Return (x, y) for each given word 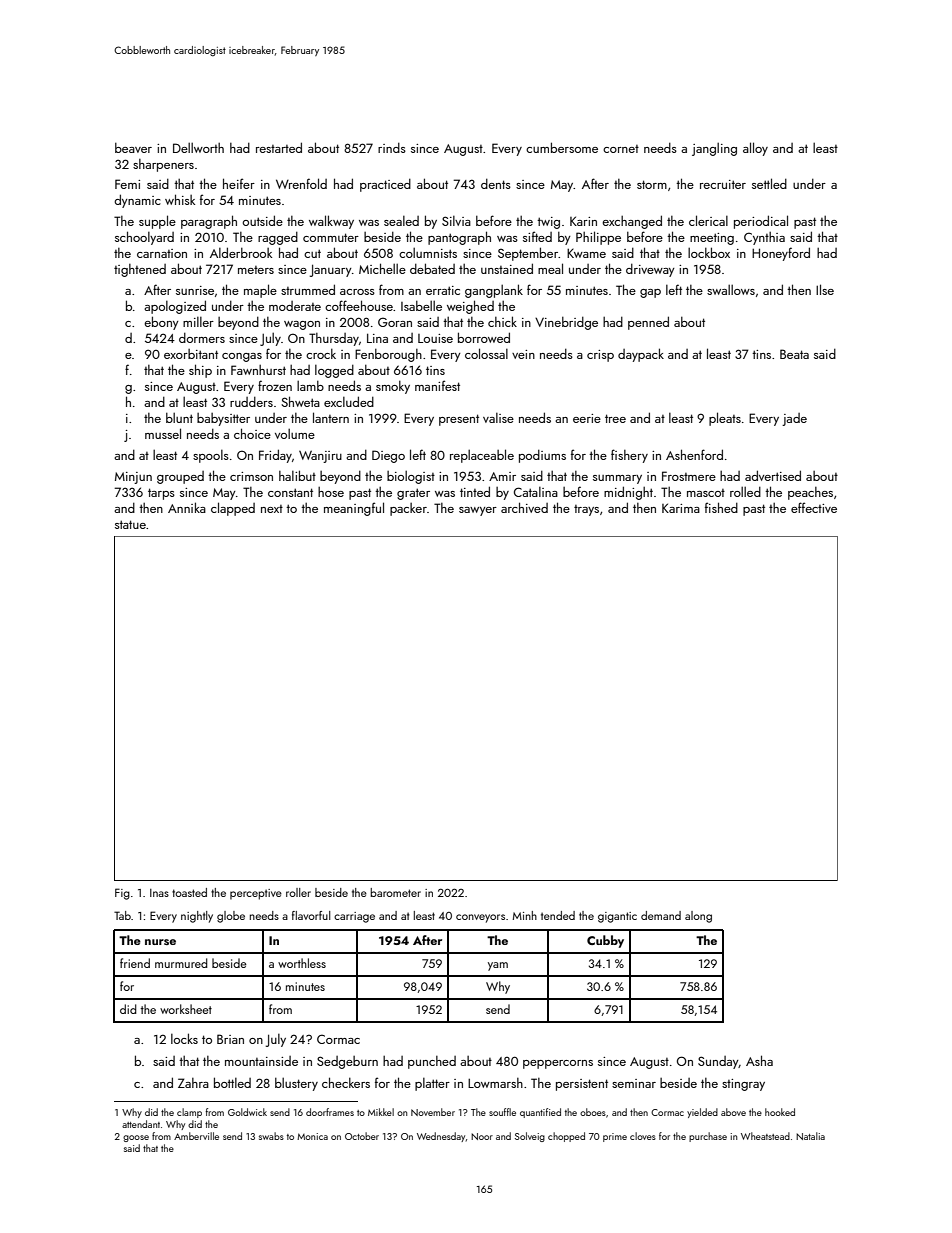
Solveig (530, 1137)
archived (524, 507)
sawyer (478, 511)
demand (661, 915)
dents (496, 184)
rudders (251, 402)
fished (721, 507)
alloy (755, 149)
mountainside (261, 1061)
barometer (395, 892)
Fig (122, 894)
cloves (643, 1136)
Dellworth (198, 147)
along (698, 917)
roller (298, 892)
